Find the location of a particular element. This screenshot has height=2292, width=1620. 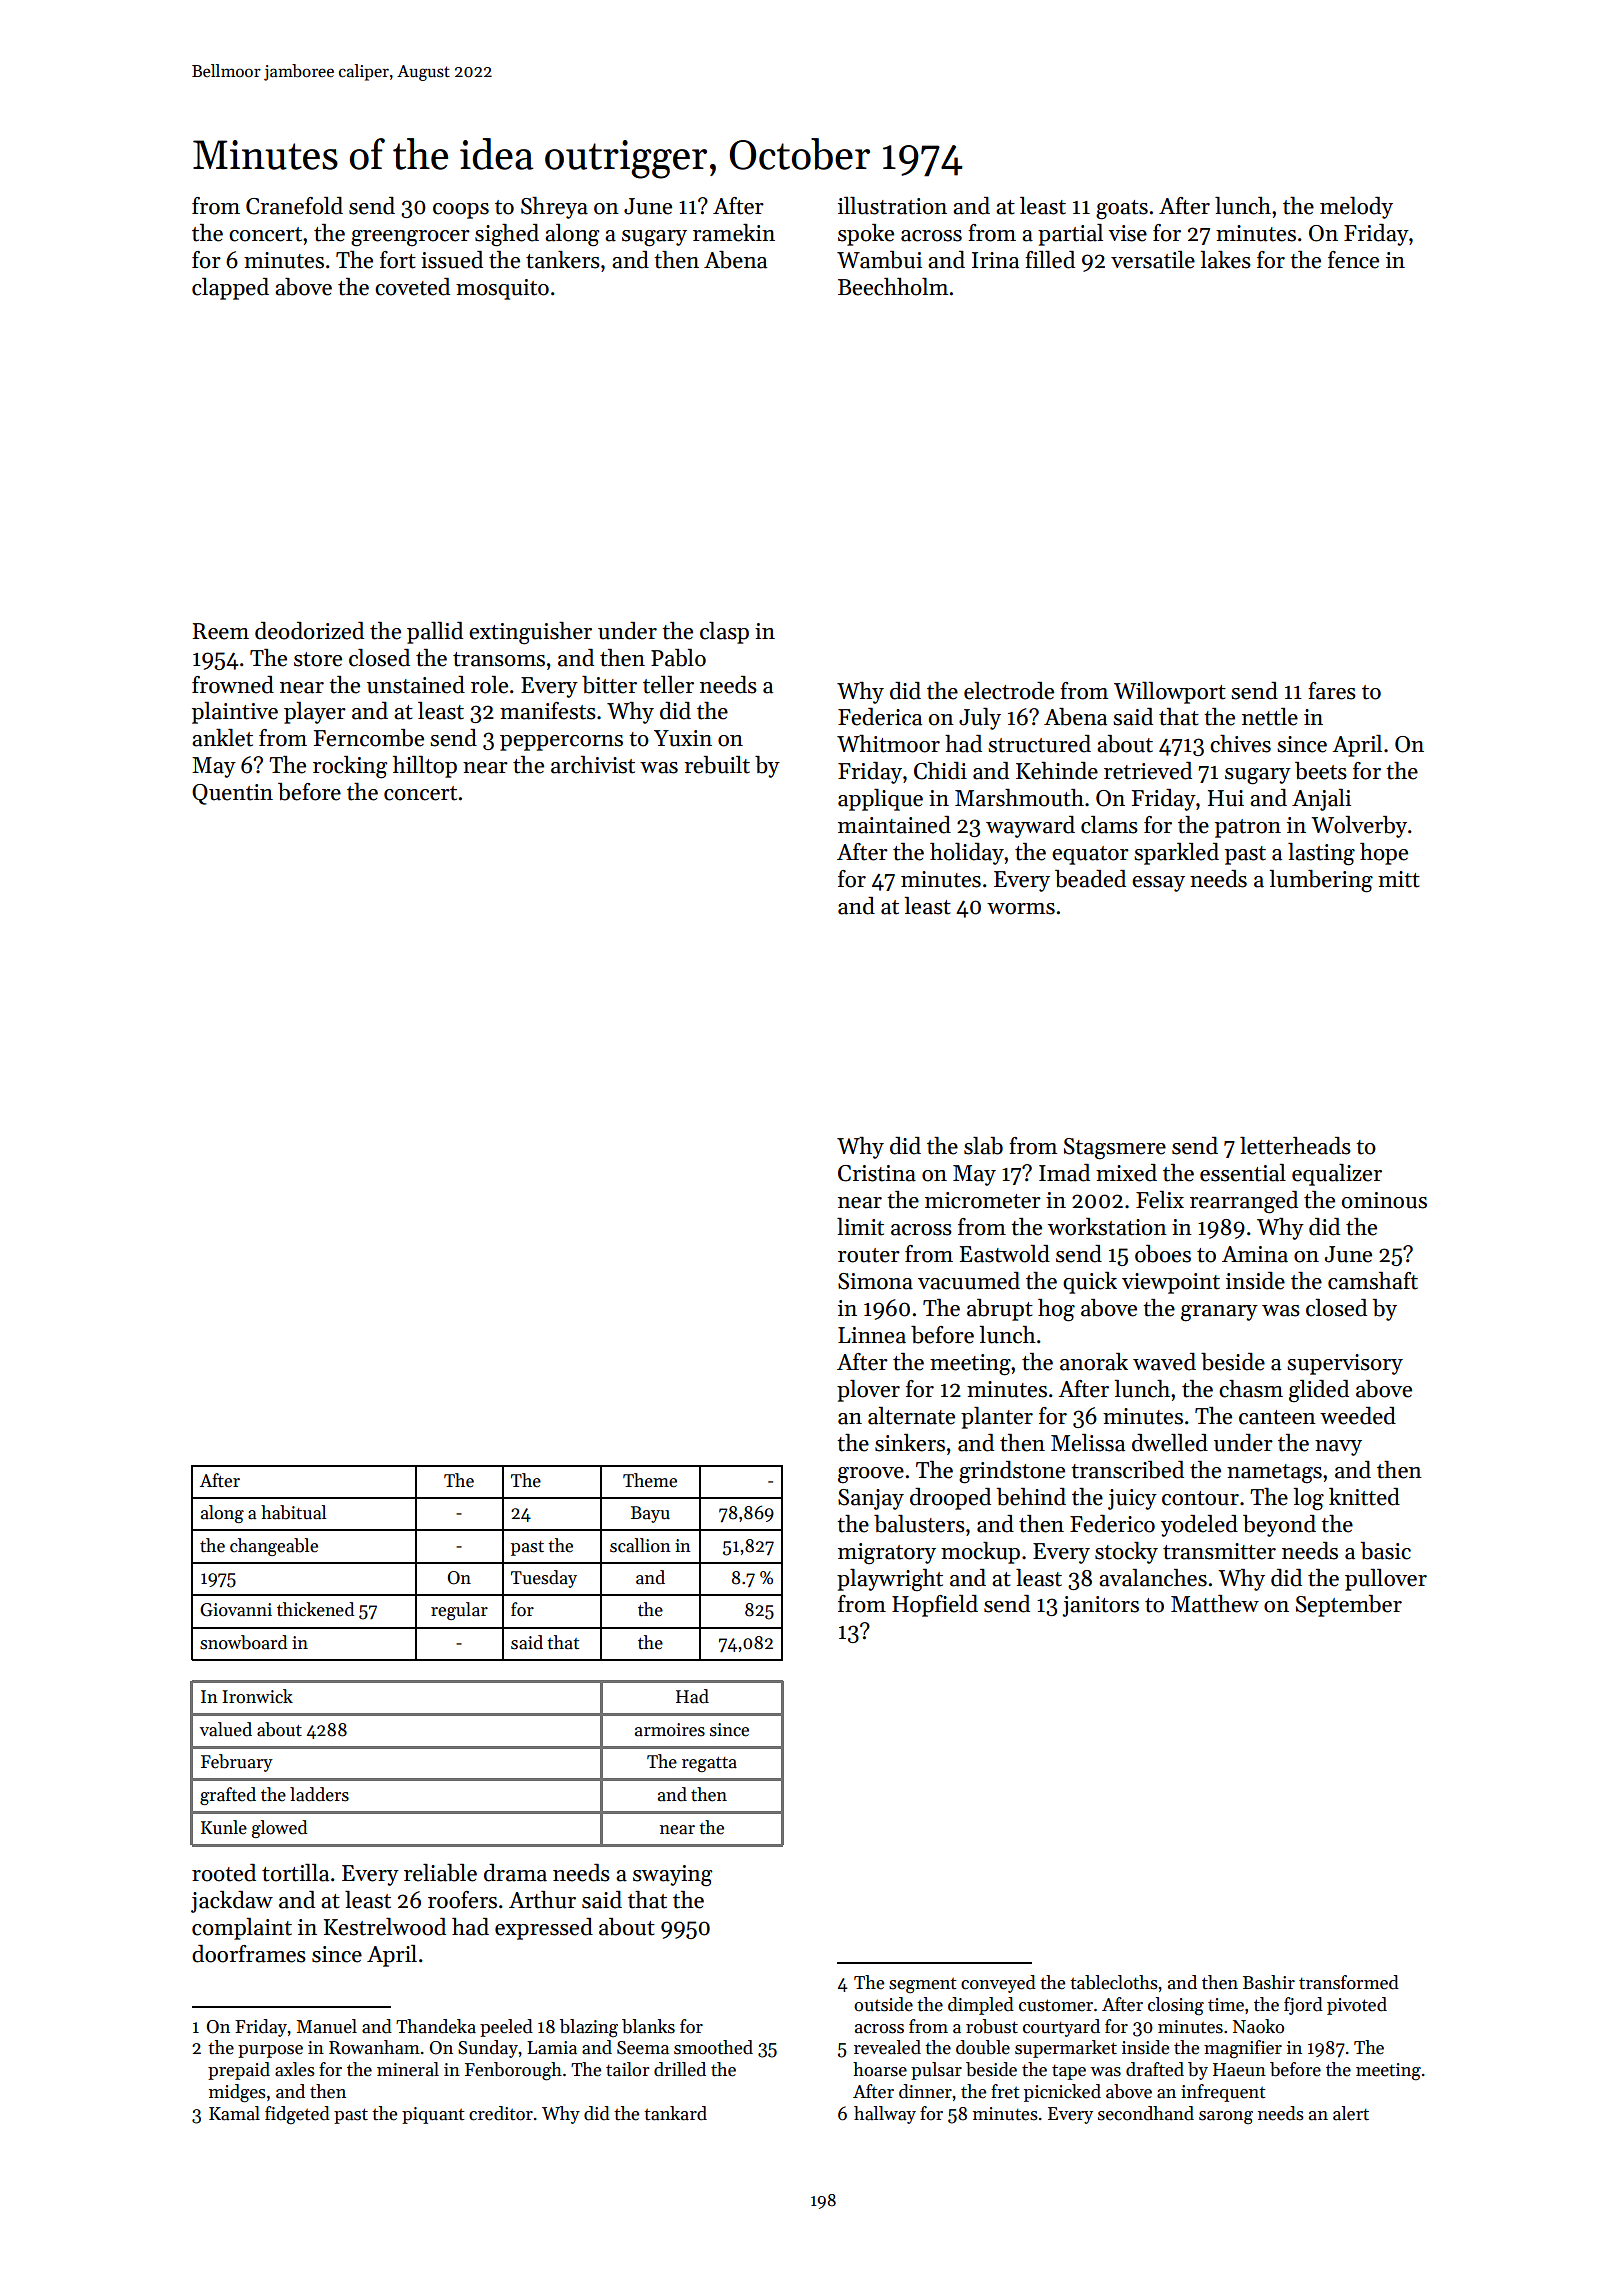

Willowport is located at coordinates (1170, 693).
